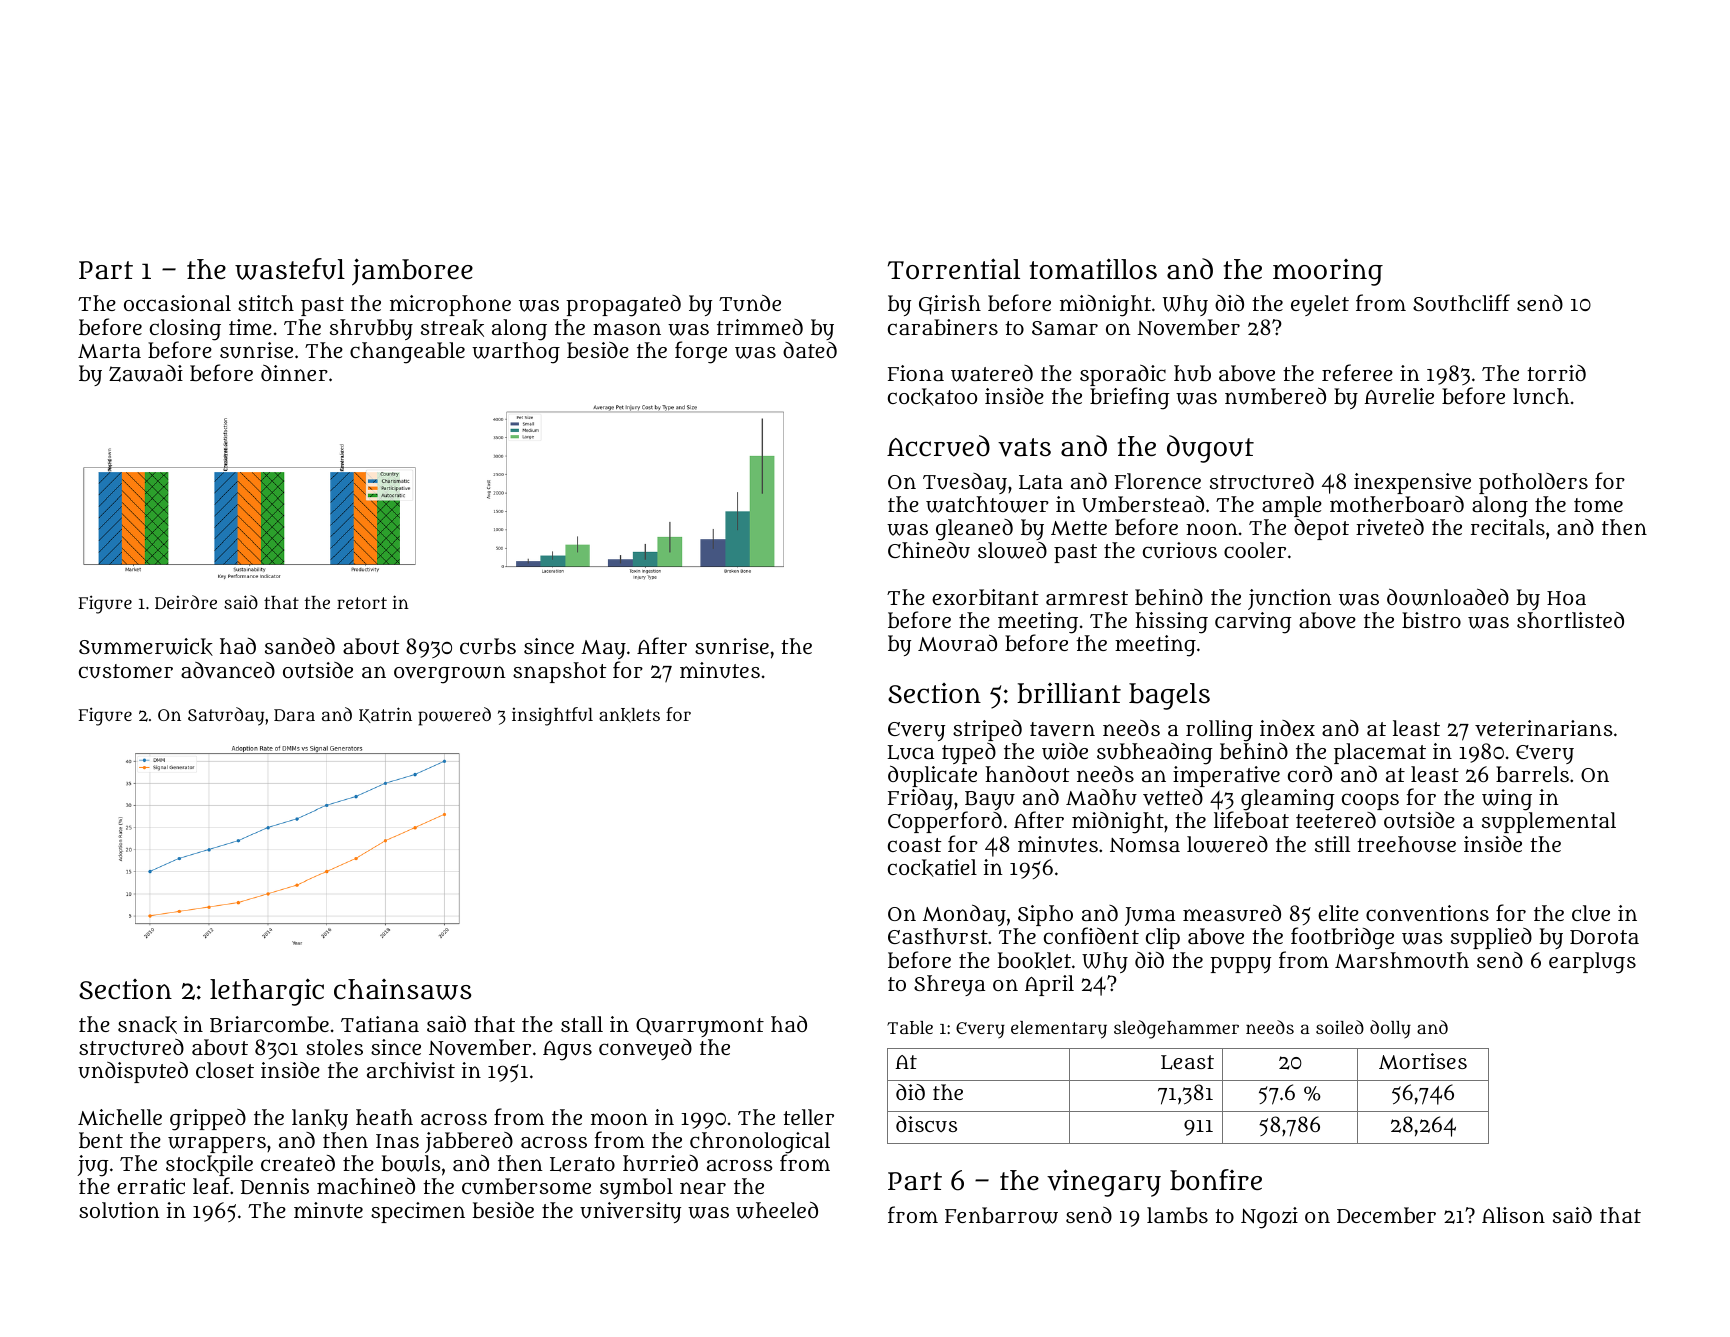 The width and height of the screenshot is (1730, 1337). What do you see at coordinates (418, 1212) in the screenshot?
I see `specimen` at bounding box center [418, 1212].
